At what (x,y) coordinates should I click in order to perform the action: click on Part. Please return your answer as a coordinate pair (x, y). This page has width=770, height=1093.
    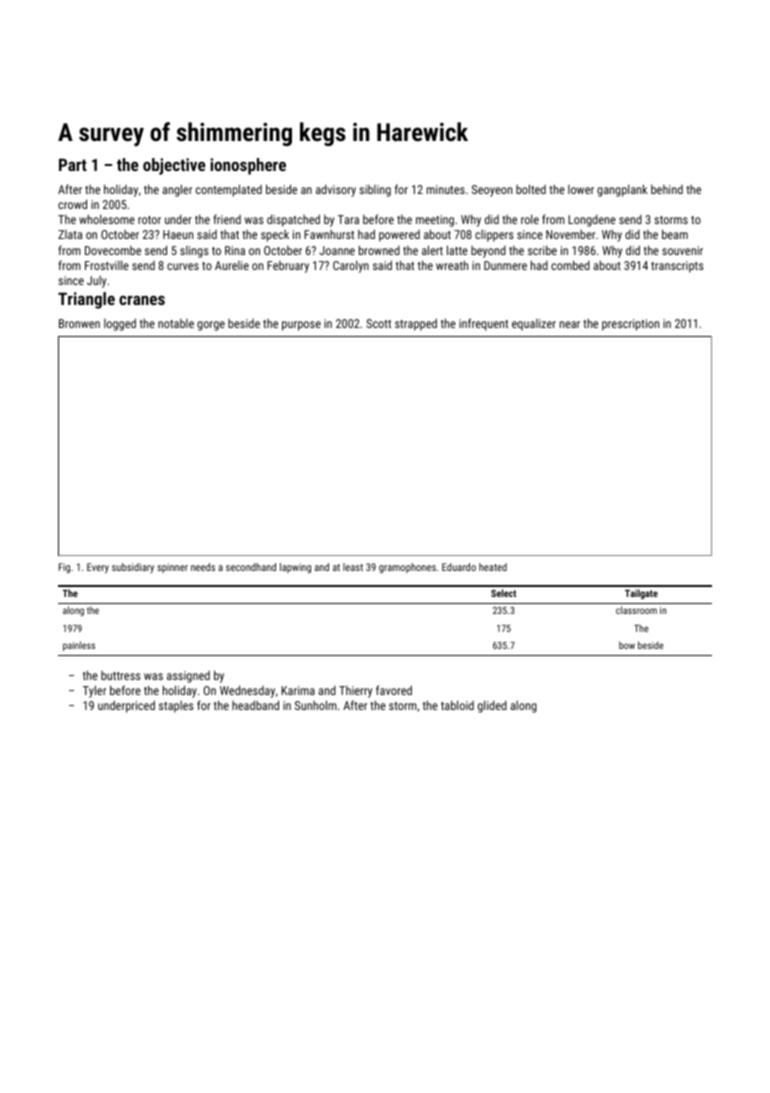
    Looking at the image, I should click on (73, 164).
